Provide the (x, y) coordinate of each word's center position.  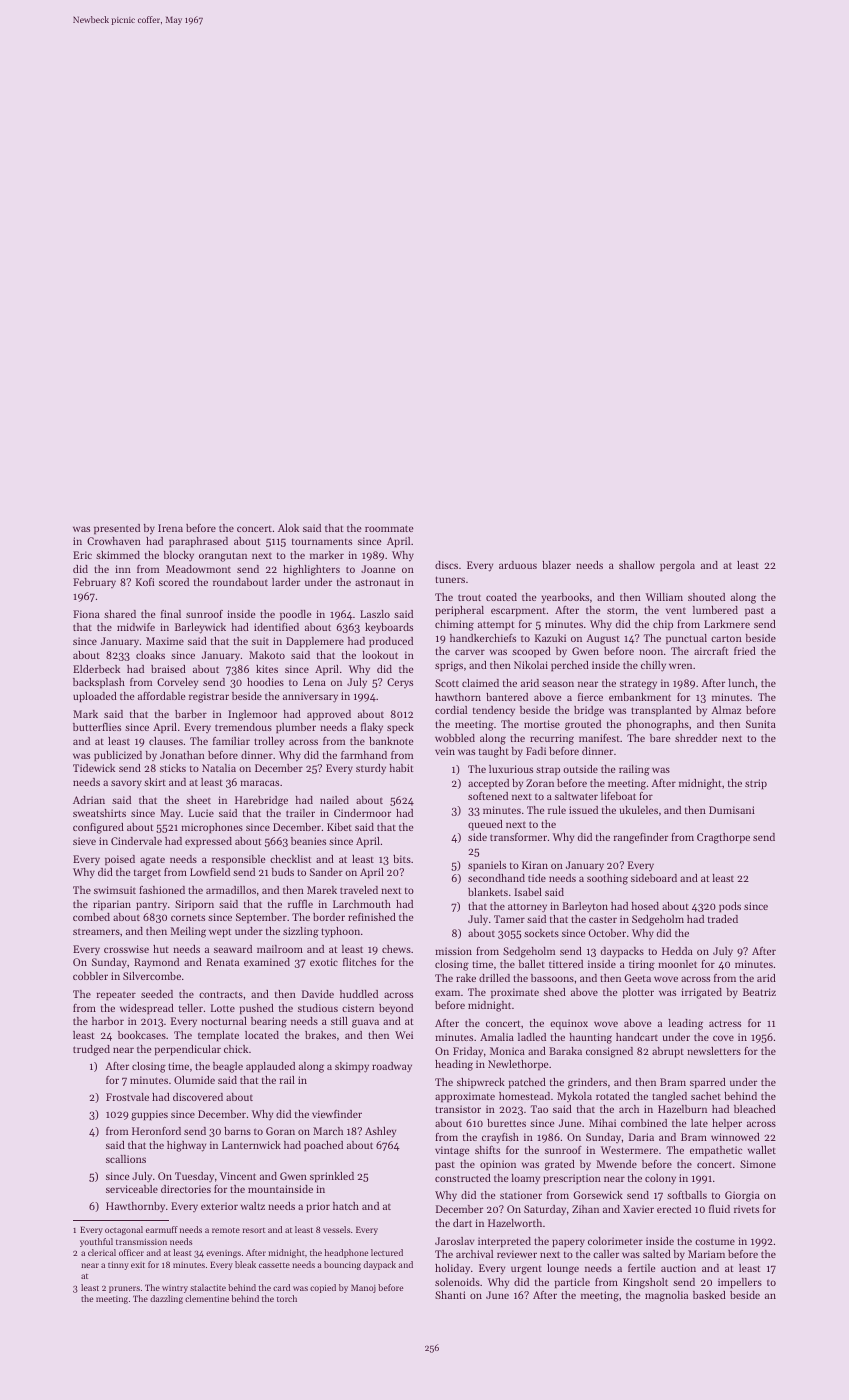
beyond (396, 1009)
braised (168, 669)
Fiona (86, 614)
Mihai (602, 1123)
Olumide (194, 1080)
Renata (223, 962)
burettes (506, 1123)
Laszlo (375, 614)
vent (676, 610)
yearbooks (565, 598)
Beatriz (759, 992)
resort (253, 1230)
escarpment (518, 611)
